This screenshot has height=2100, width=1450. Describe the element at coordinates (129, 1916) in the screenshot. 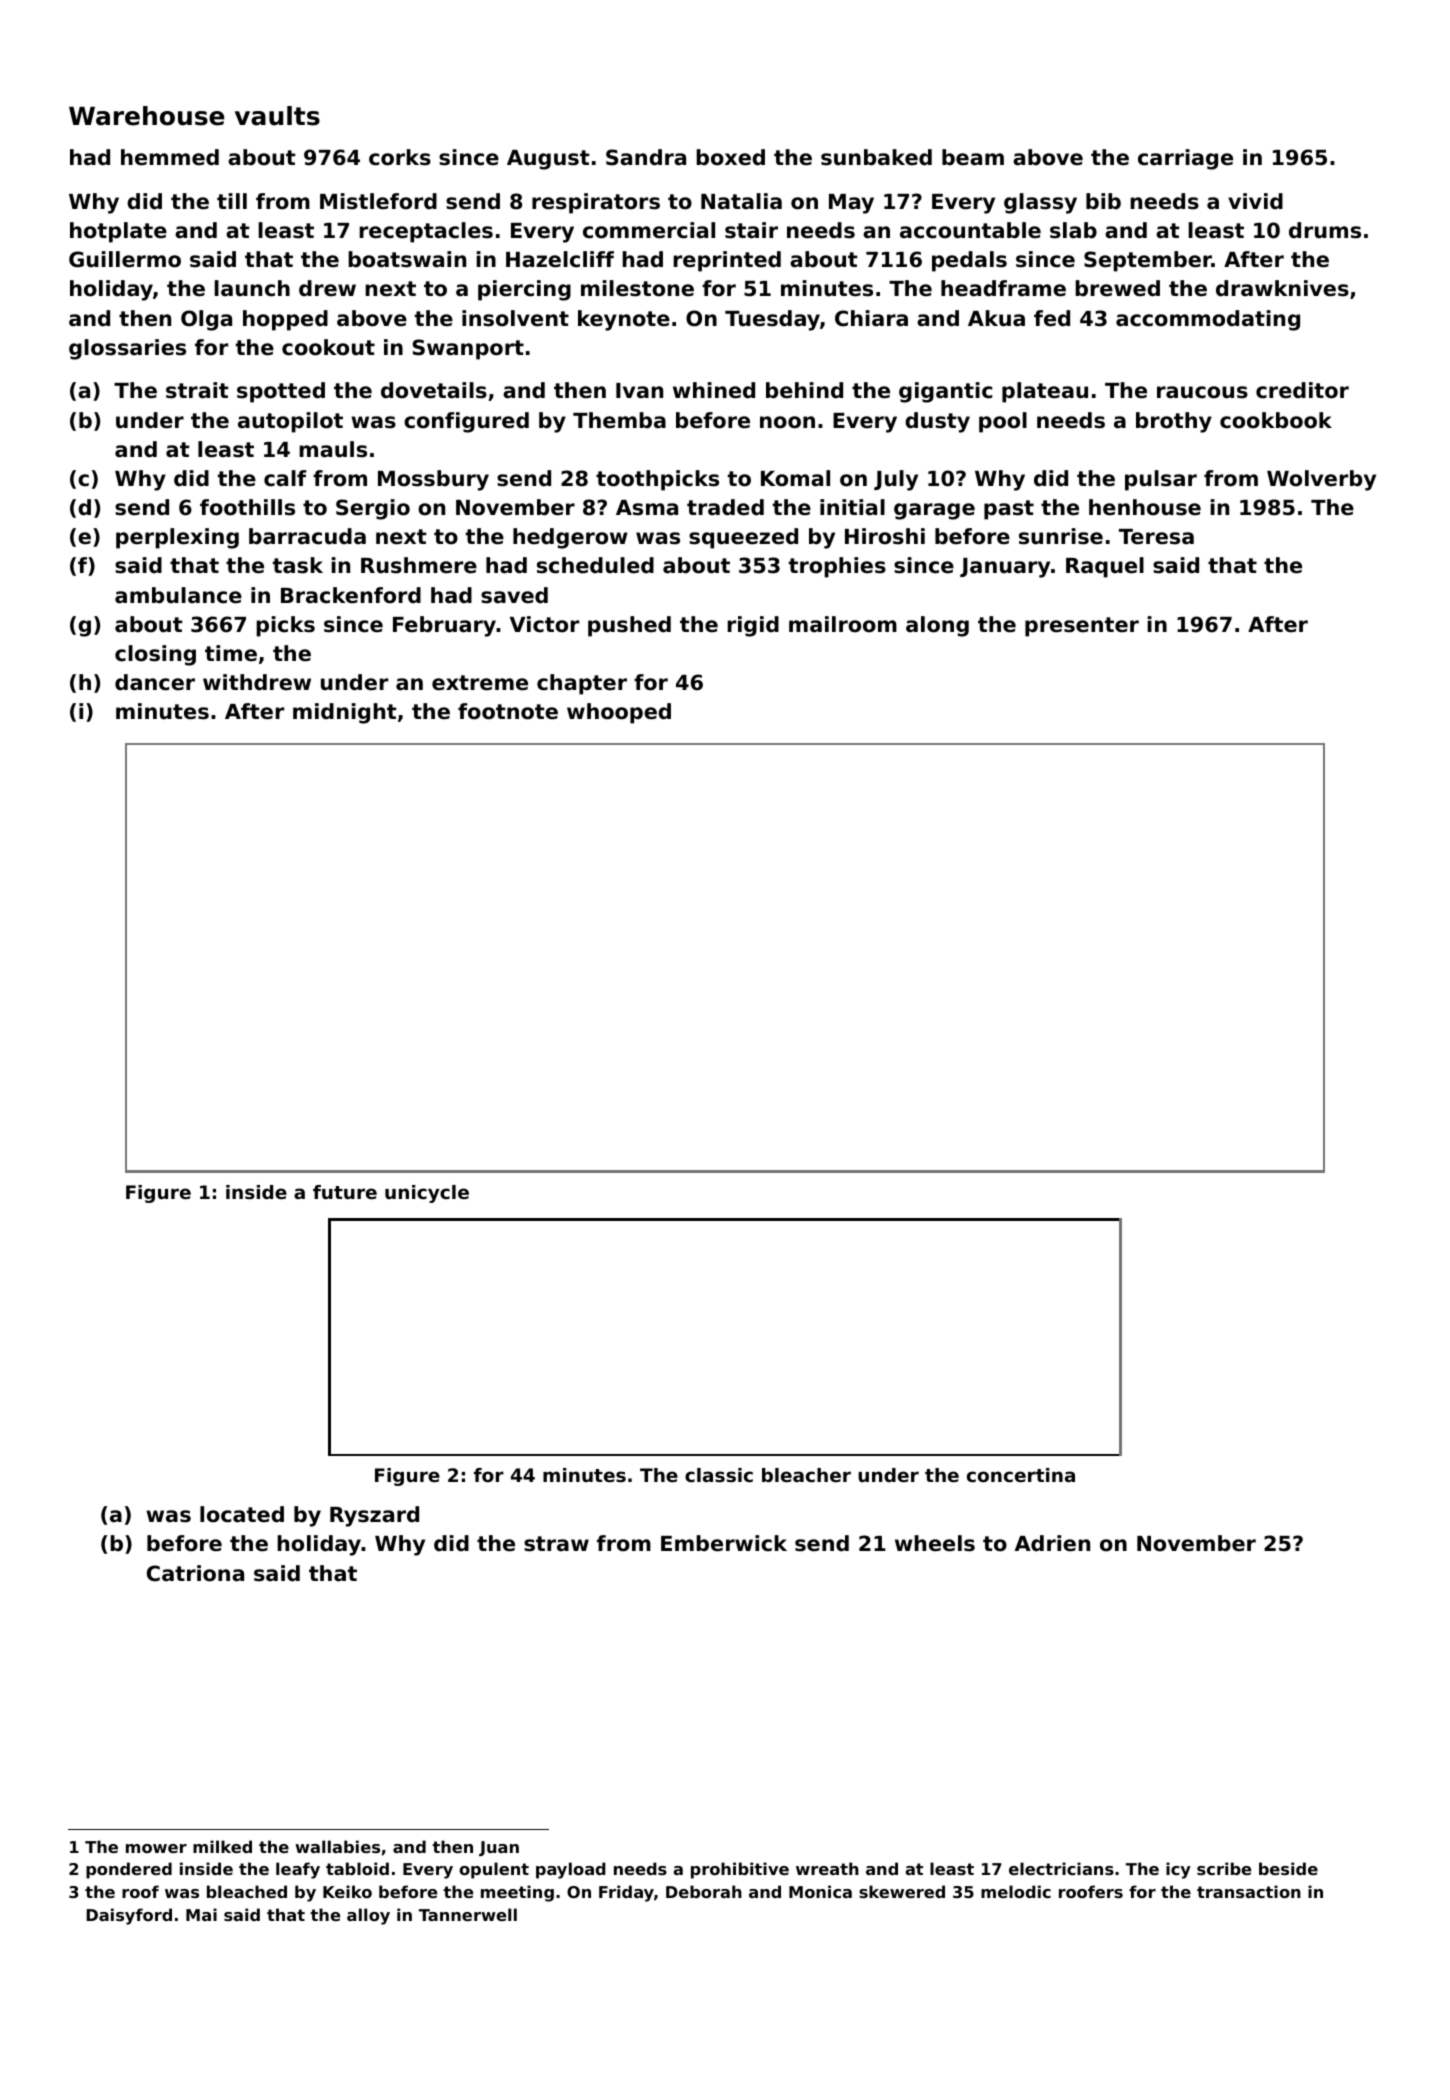

I see `Daisyford` at that location.
